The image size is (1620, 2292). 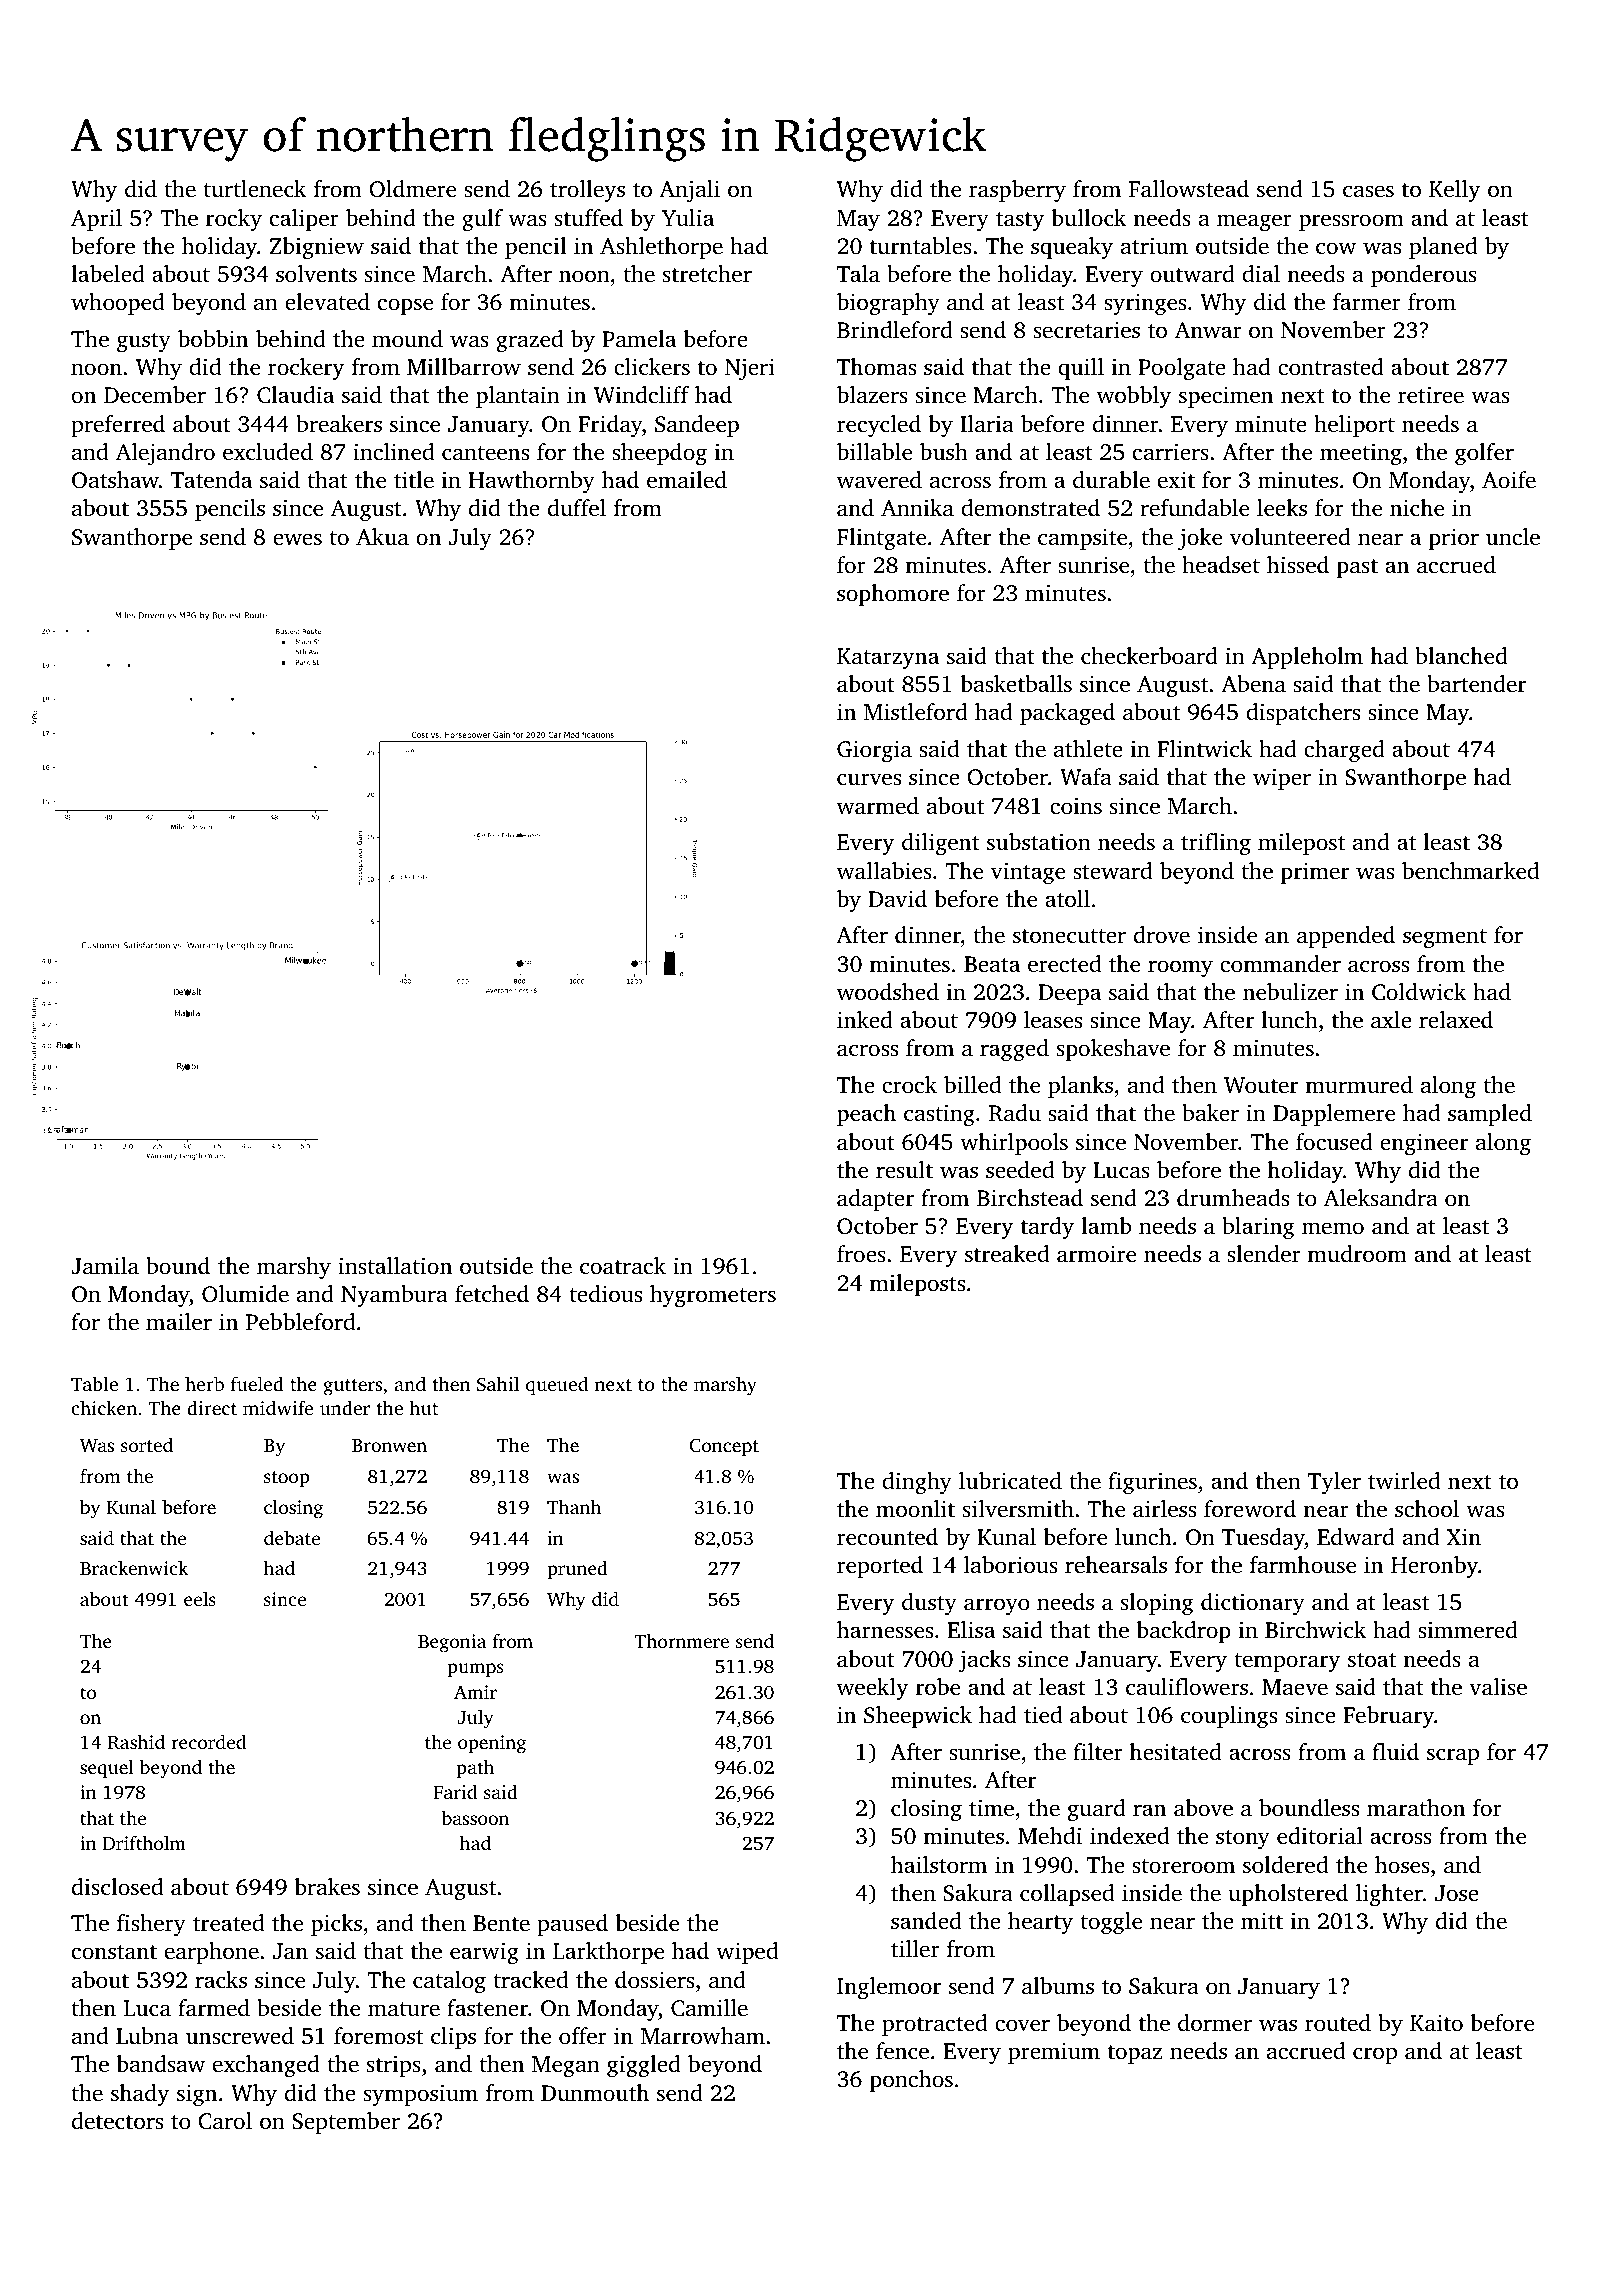 What do you see at coordinates (893, 595) in the screenshot?
I see `sophomore` at bounding box center [893, 595].
